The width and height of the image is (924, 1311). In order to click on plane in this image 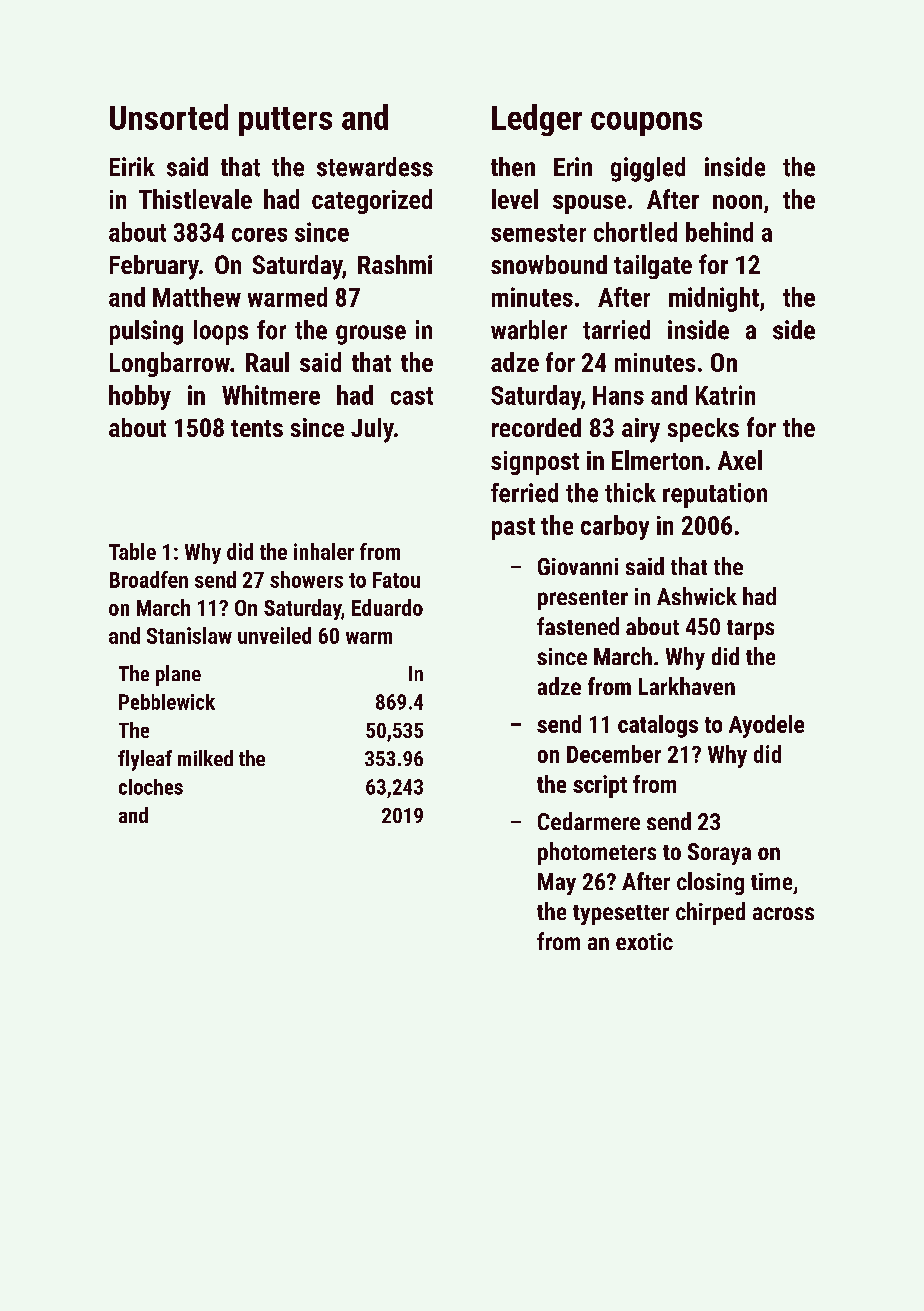, I will do `click(178, 675)`.
